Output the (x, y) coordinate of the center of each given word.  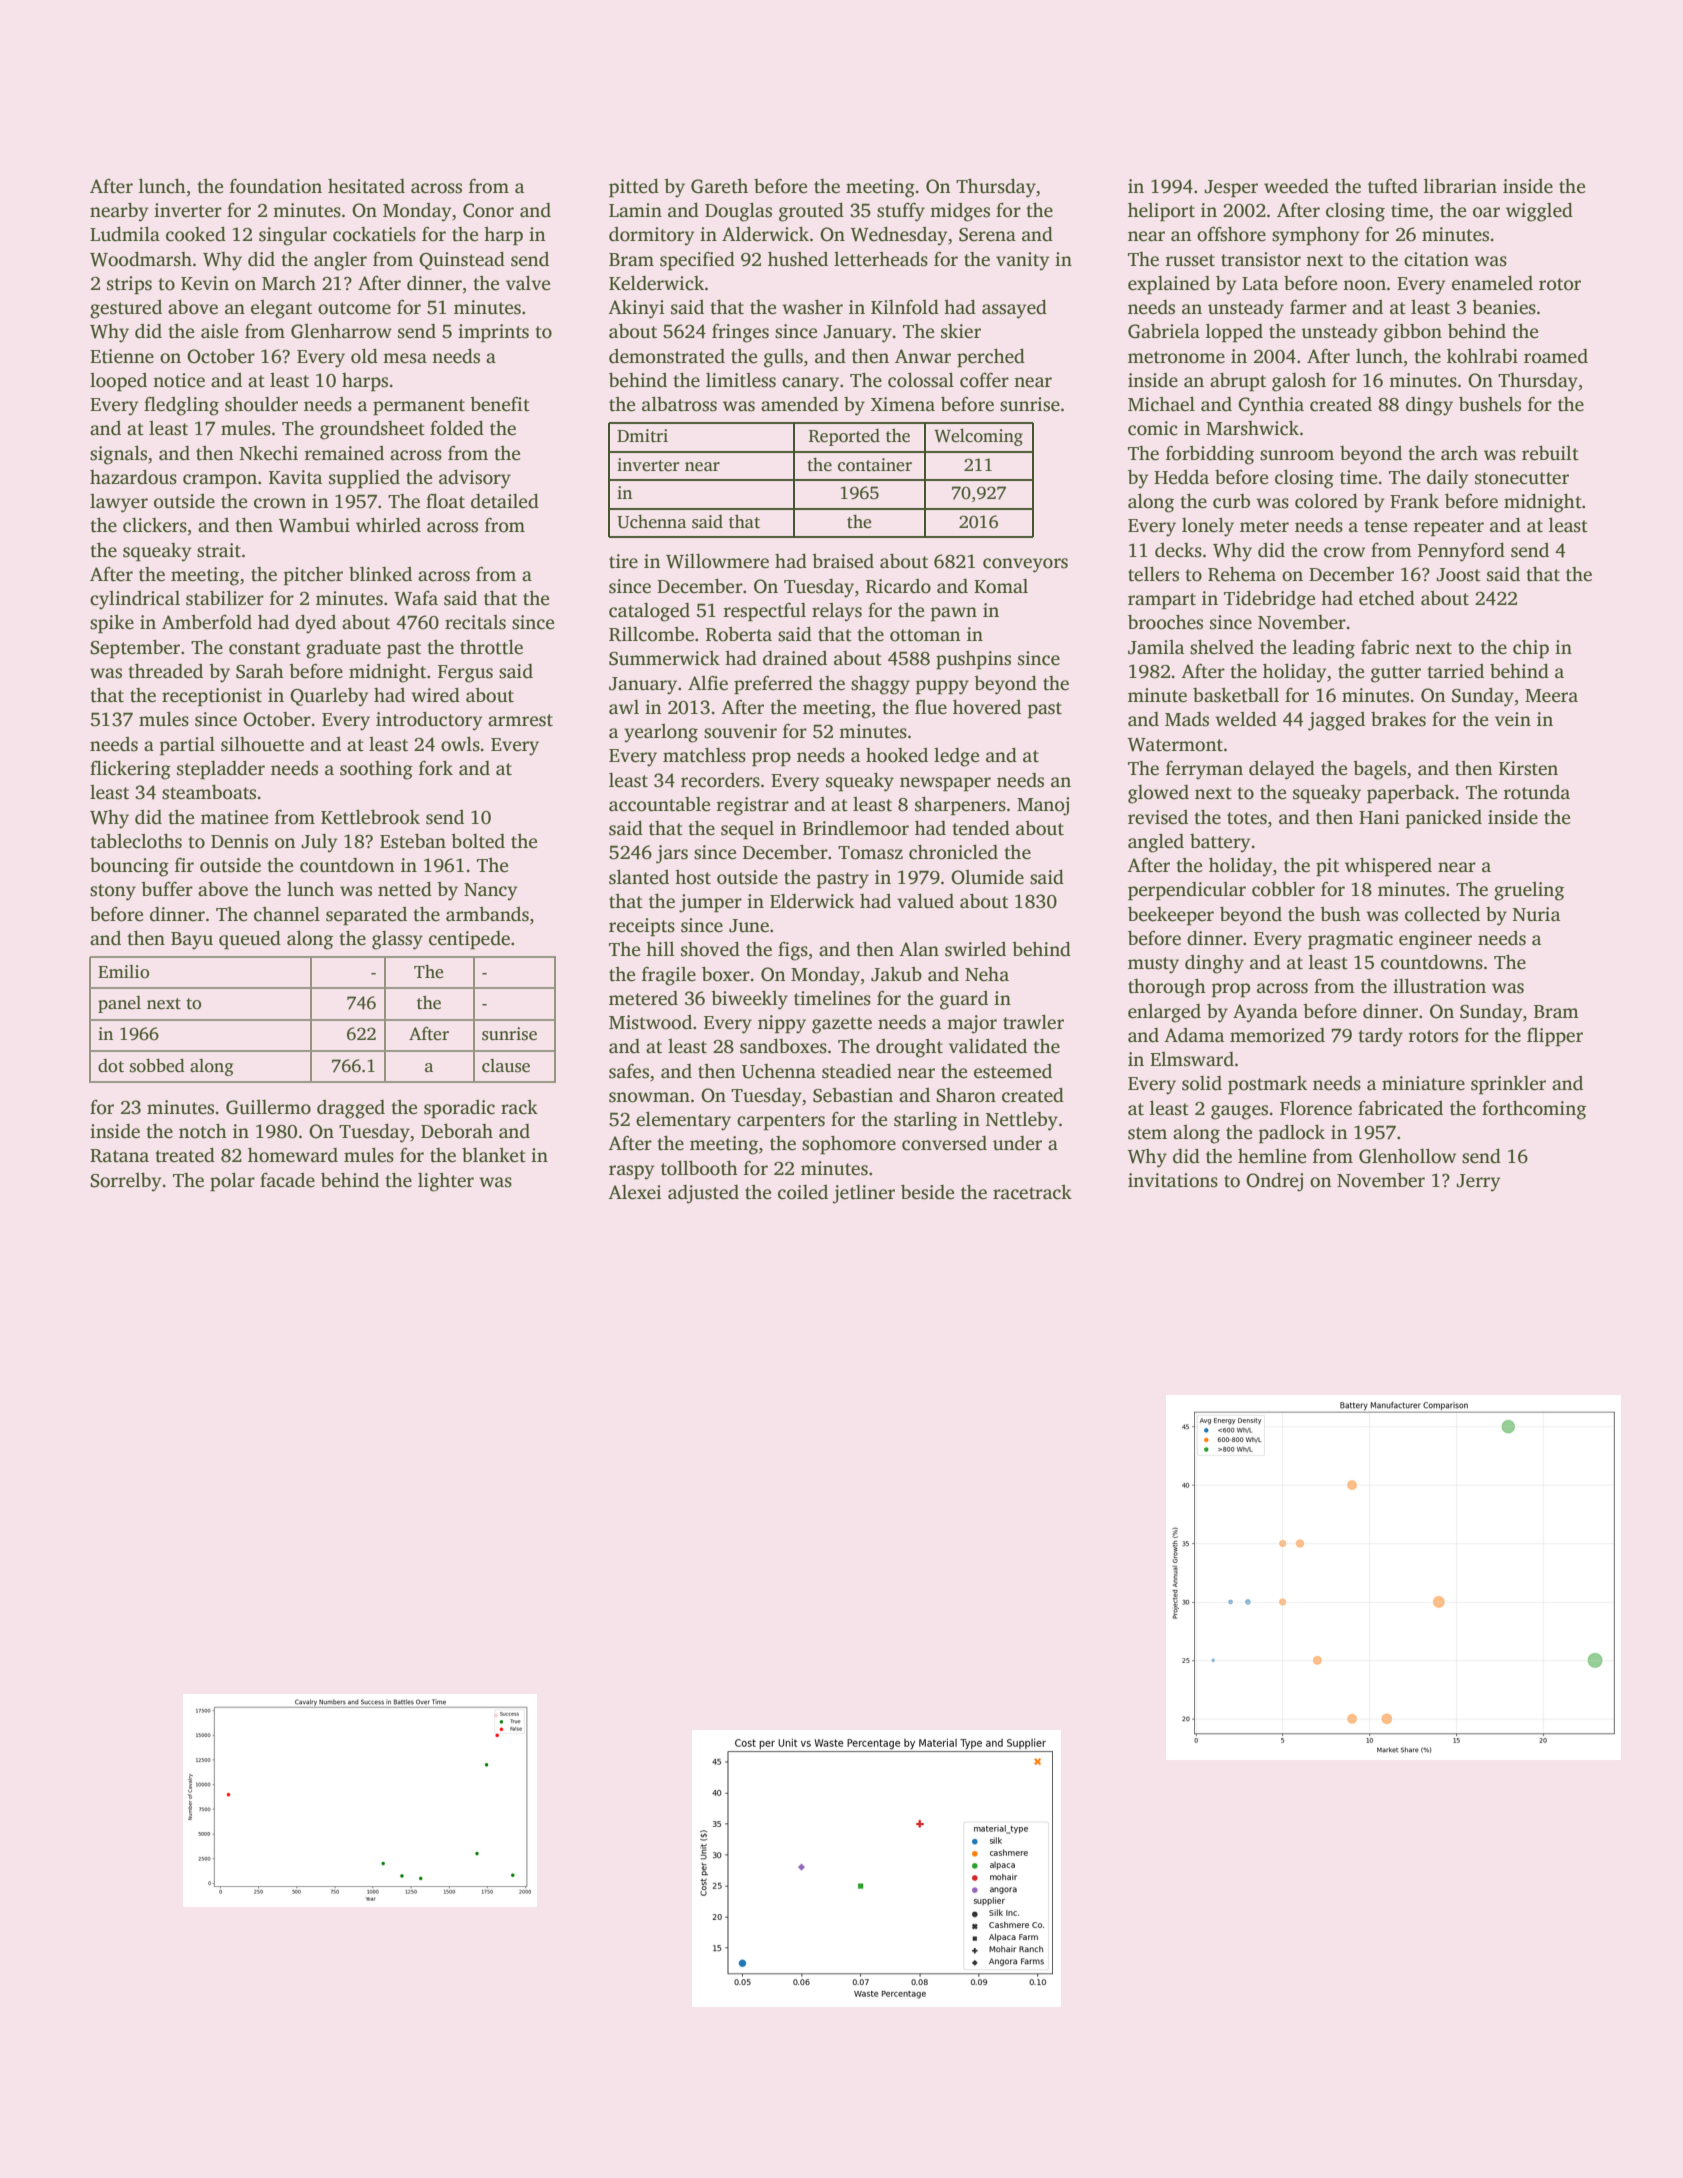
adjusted (703, 1194)
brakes (1398, 719)
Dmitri (642, 436)
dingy (1429, 406)
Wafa (416, 598)
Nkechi (269, 453)
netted (405, 889)
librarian (1460, 186)
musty (1153, 965)
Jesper (1231, 189)
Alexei (634, 1192)
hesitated (366, 186)
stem (1147, 1133)
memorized (1277, 1035)
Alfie (708, 683)
